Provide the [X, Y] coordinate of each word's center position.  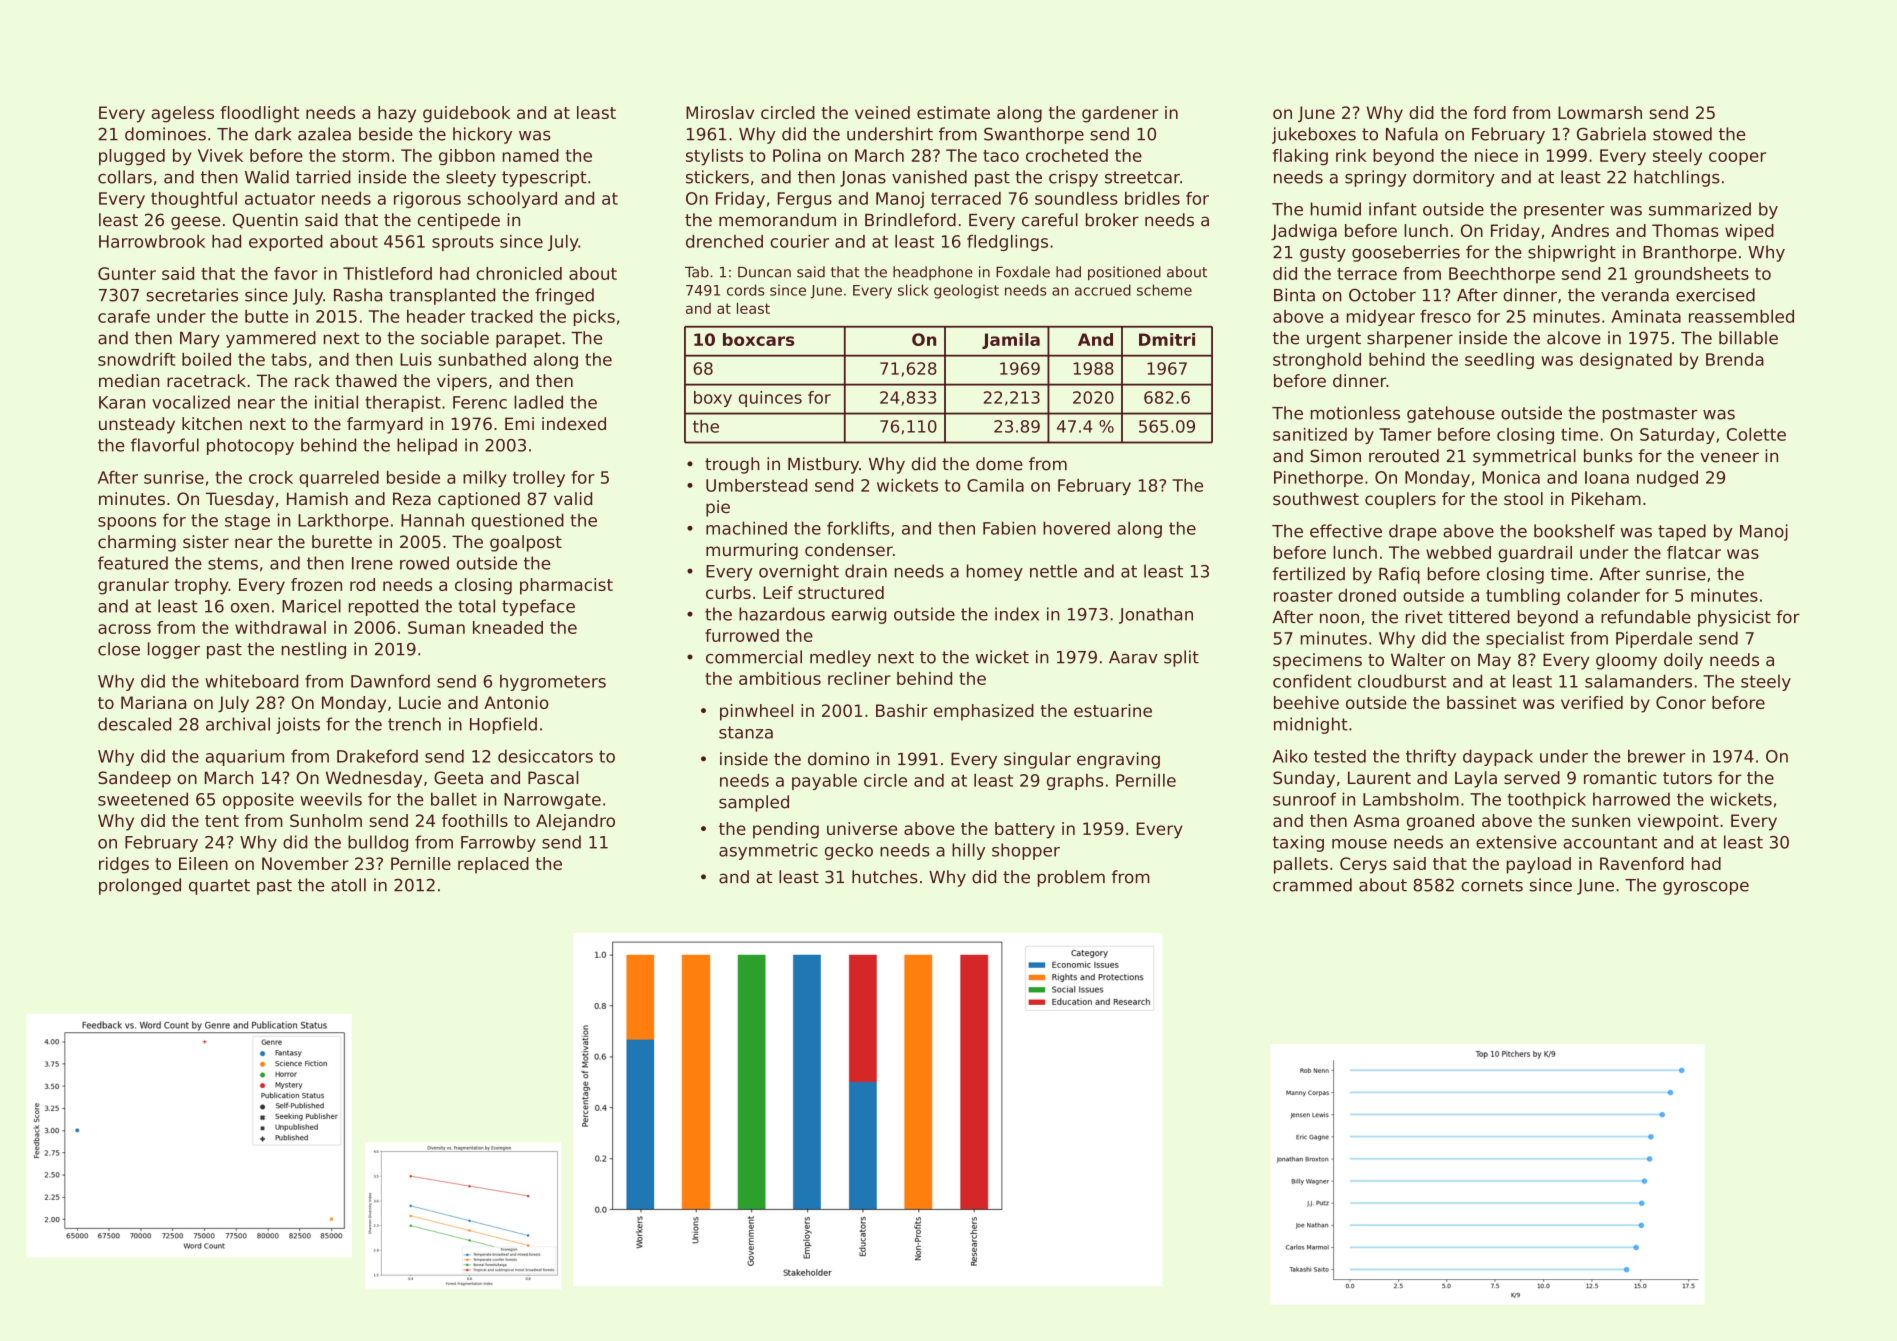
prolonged [140, 886]
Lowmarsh [1600, 112]
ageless [183, 114]
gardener [1120, 114]
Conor [1681, 702]
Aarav [1133, 657]
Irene [372, 563]
